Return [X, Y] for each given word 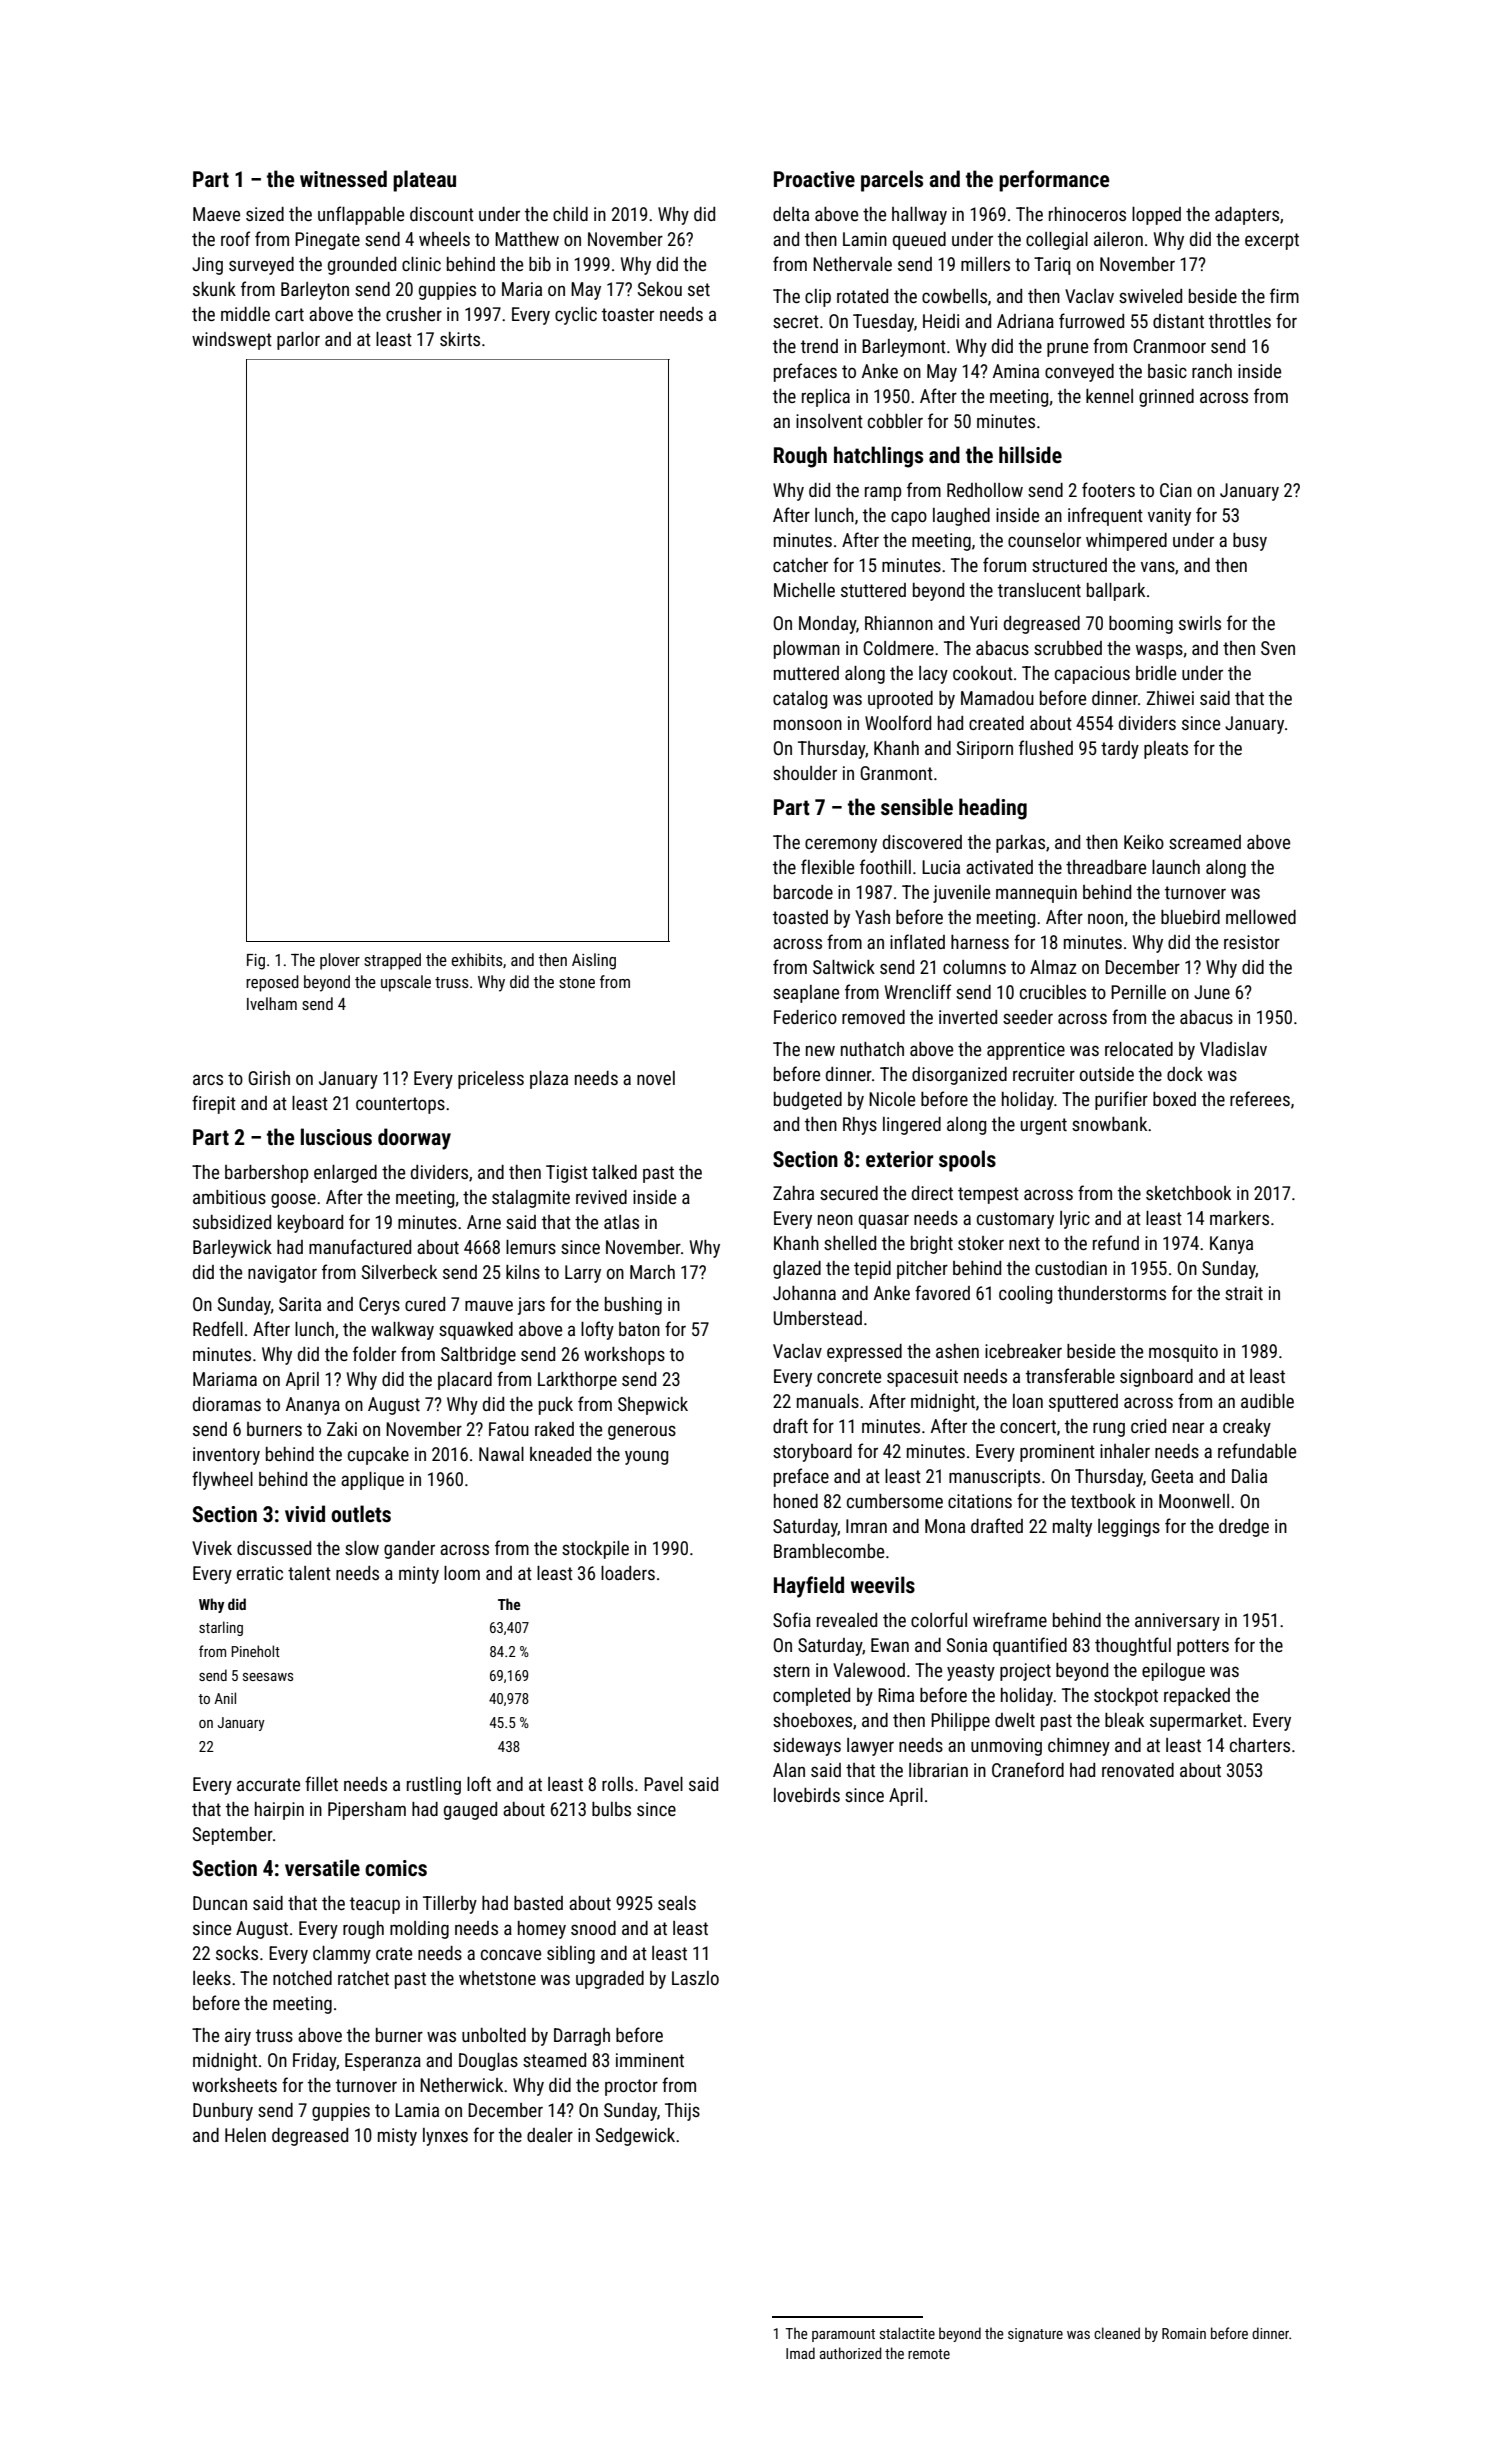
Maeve [216, 214]
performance [1054, 181]
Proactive [814, 179]
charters [1260, 1745]
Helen [245, 2135]
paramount [843, 2335]
